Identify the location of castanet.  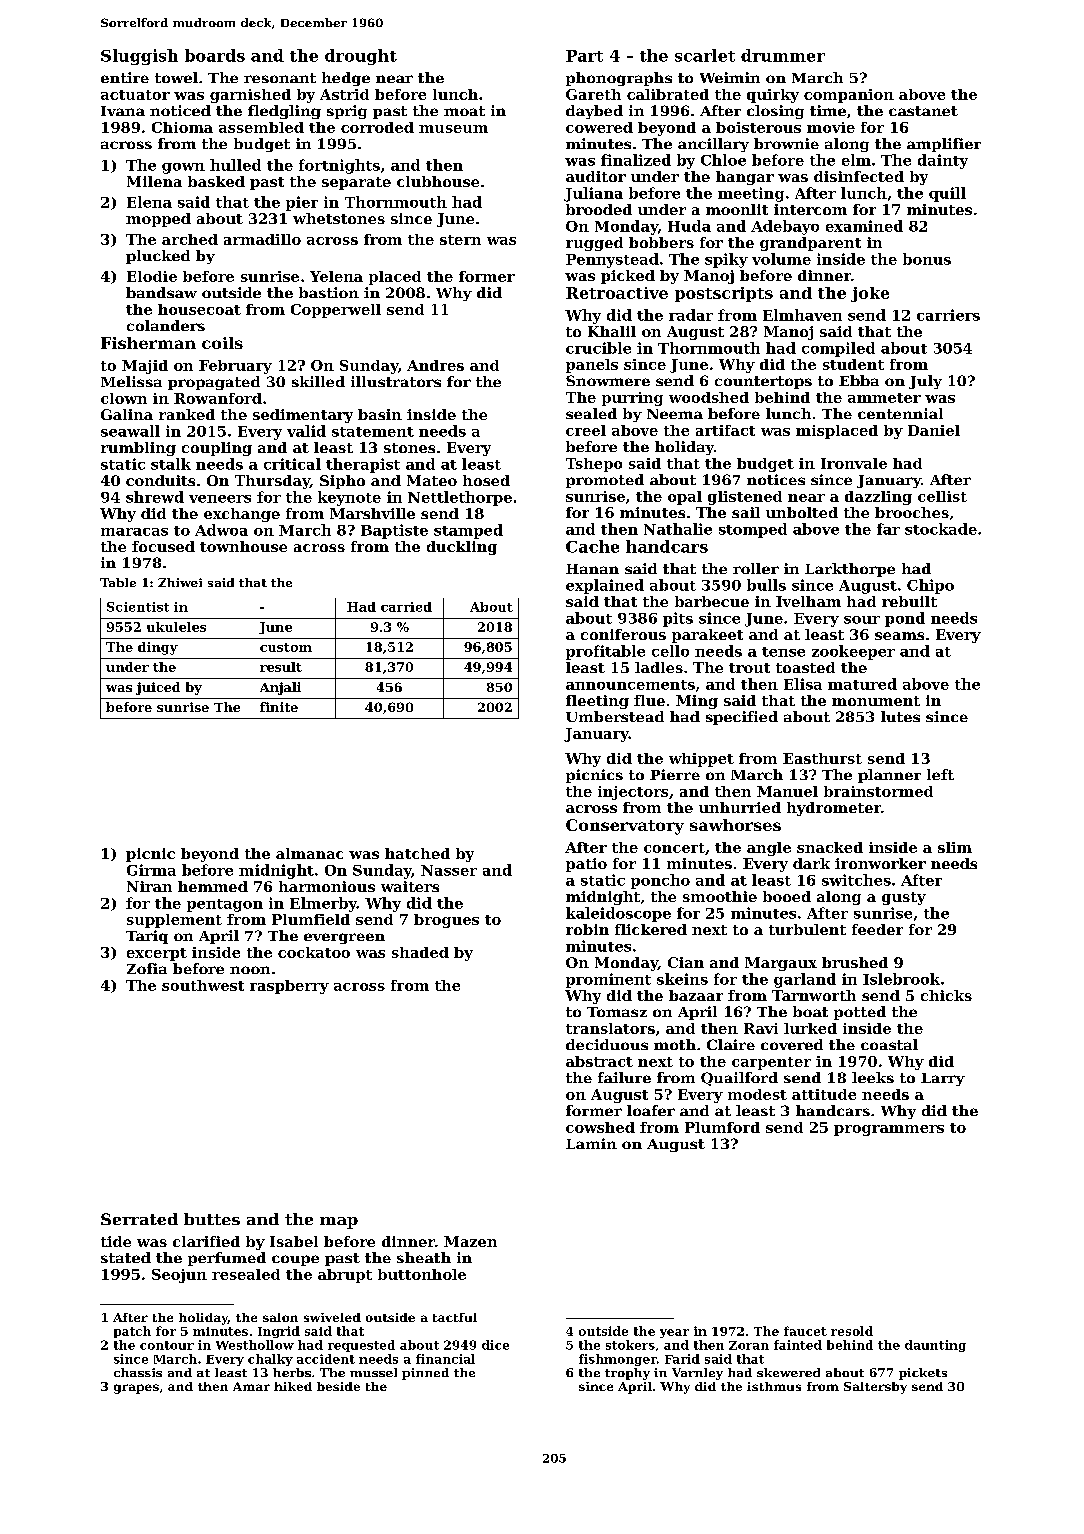
(923, 111).
